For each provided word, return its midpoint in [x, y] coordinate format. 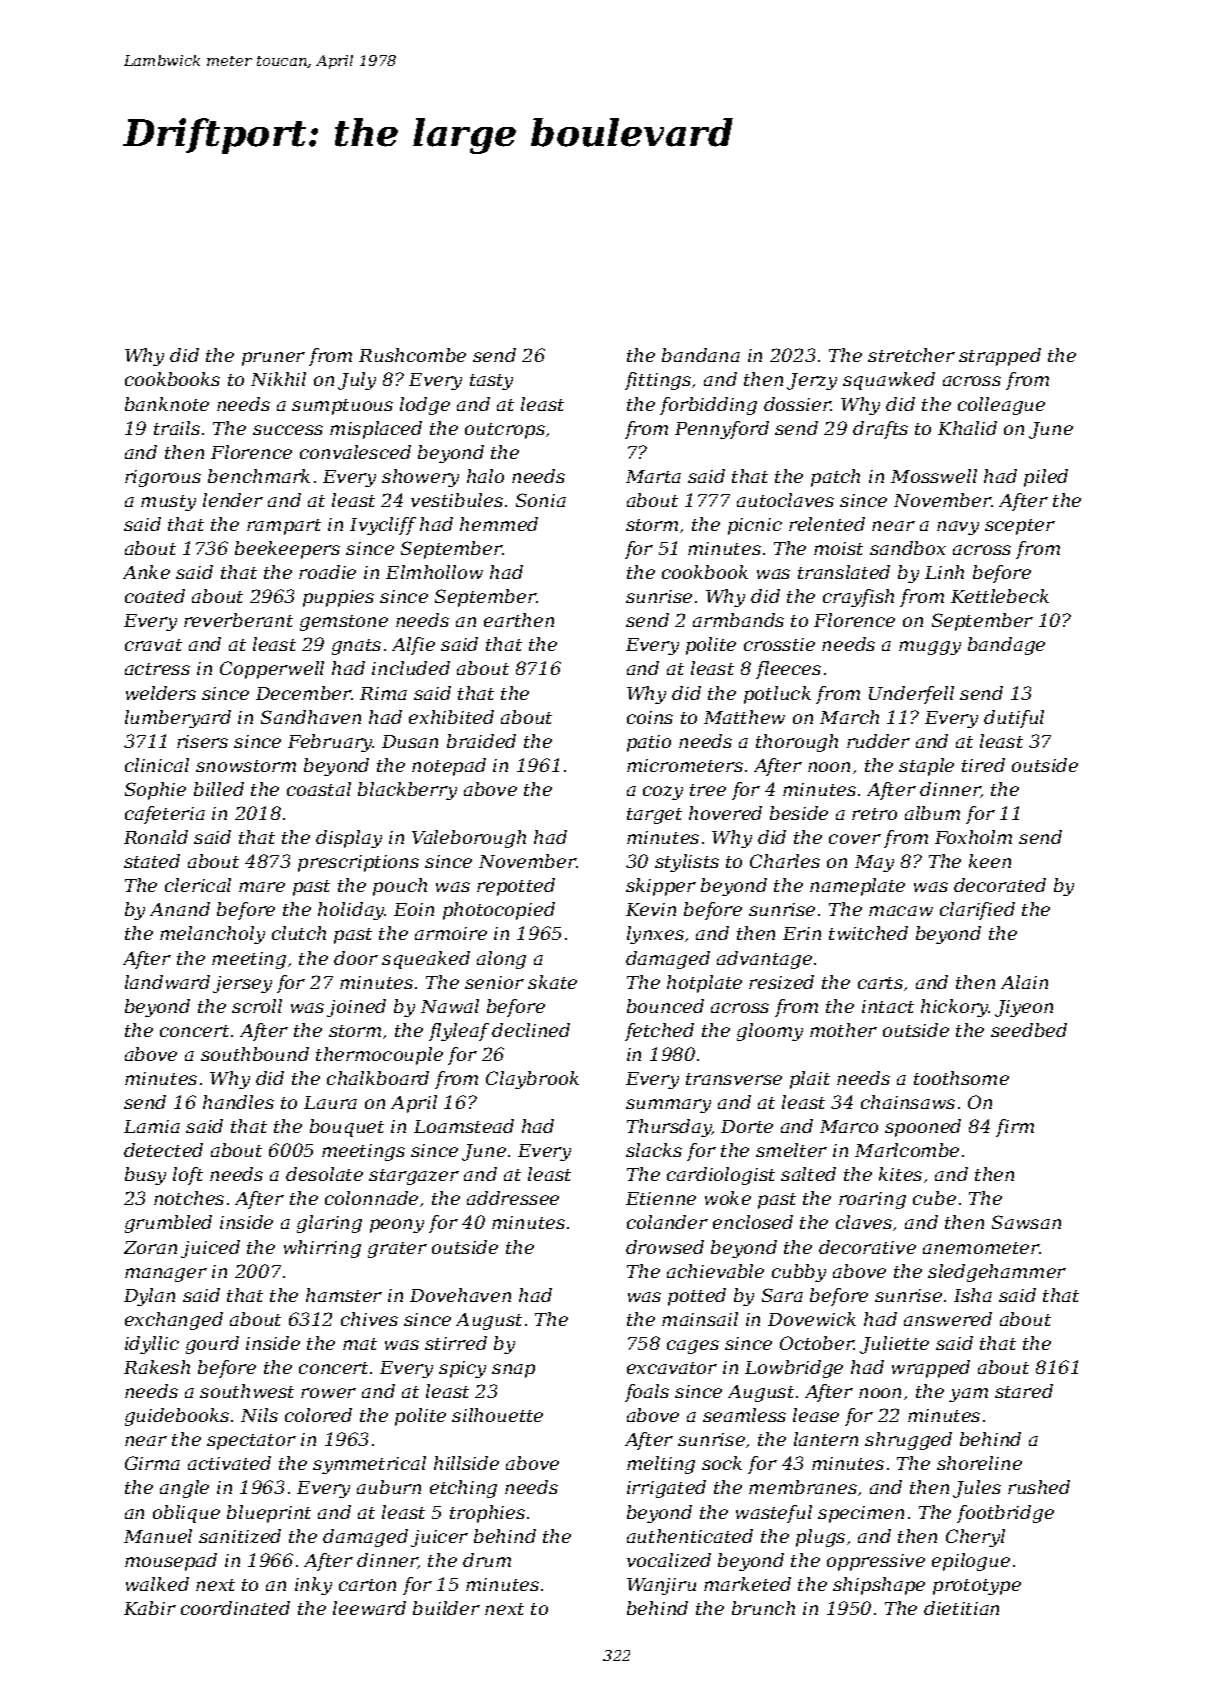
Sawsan [1026, 1222]
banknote [167, 404]
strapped [1000, 357]
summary [668, 1106]
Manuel [158, 1536]
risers [202, 741]
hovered [725, 813]
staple [926, 767]
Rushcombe [412, 355]
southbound [255, 1054]
